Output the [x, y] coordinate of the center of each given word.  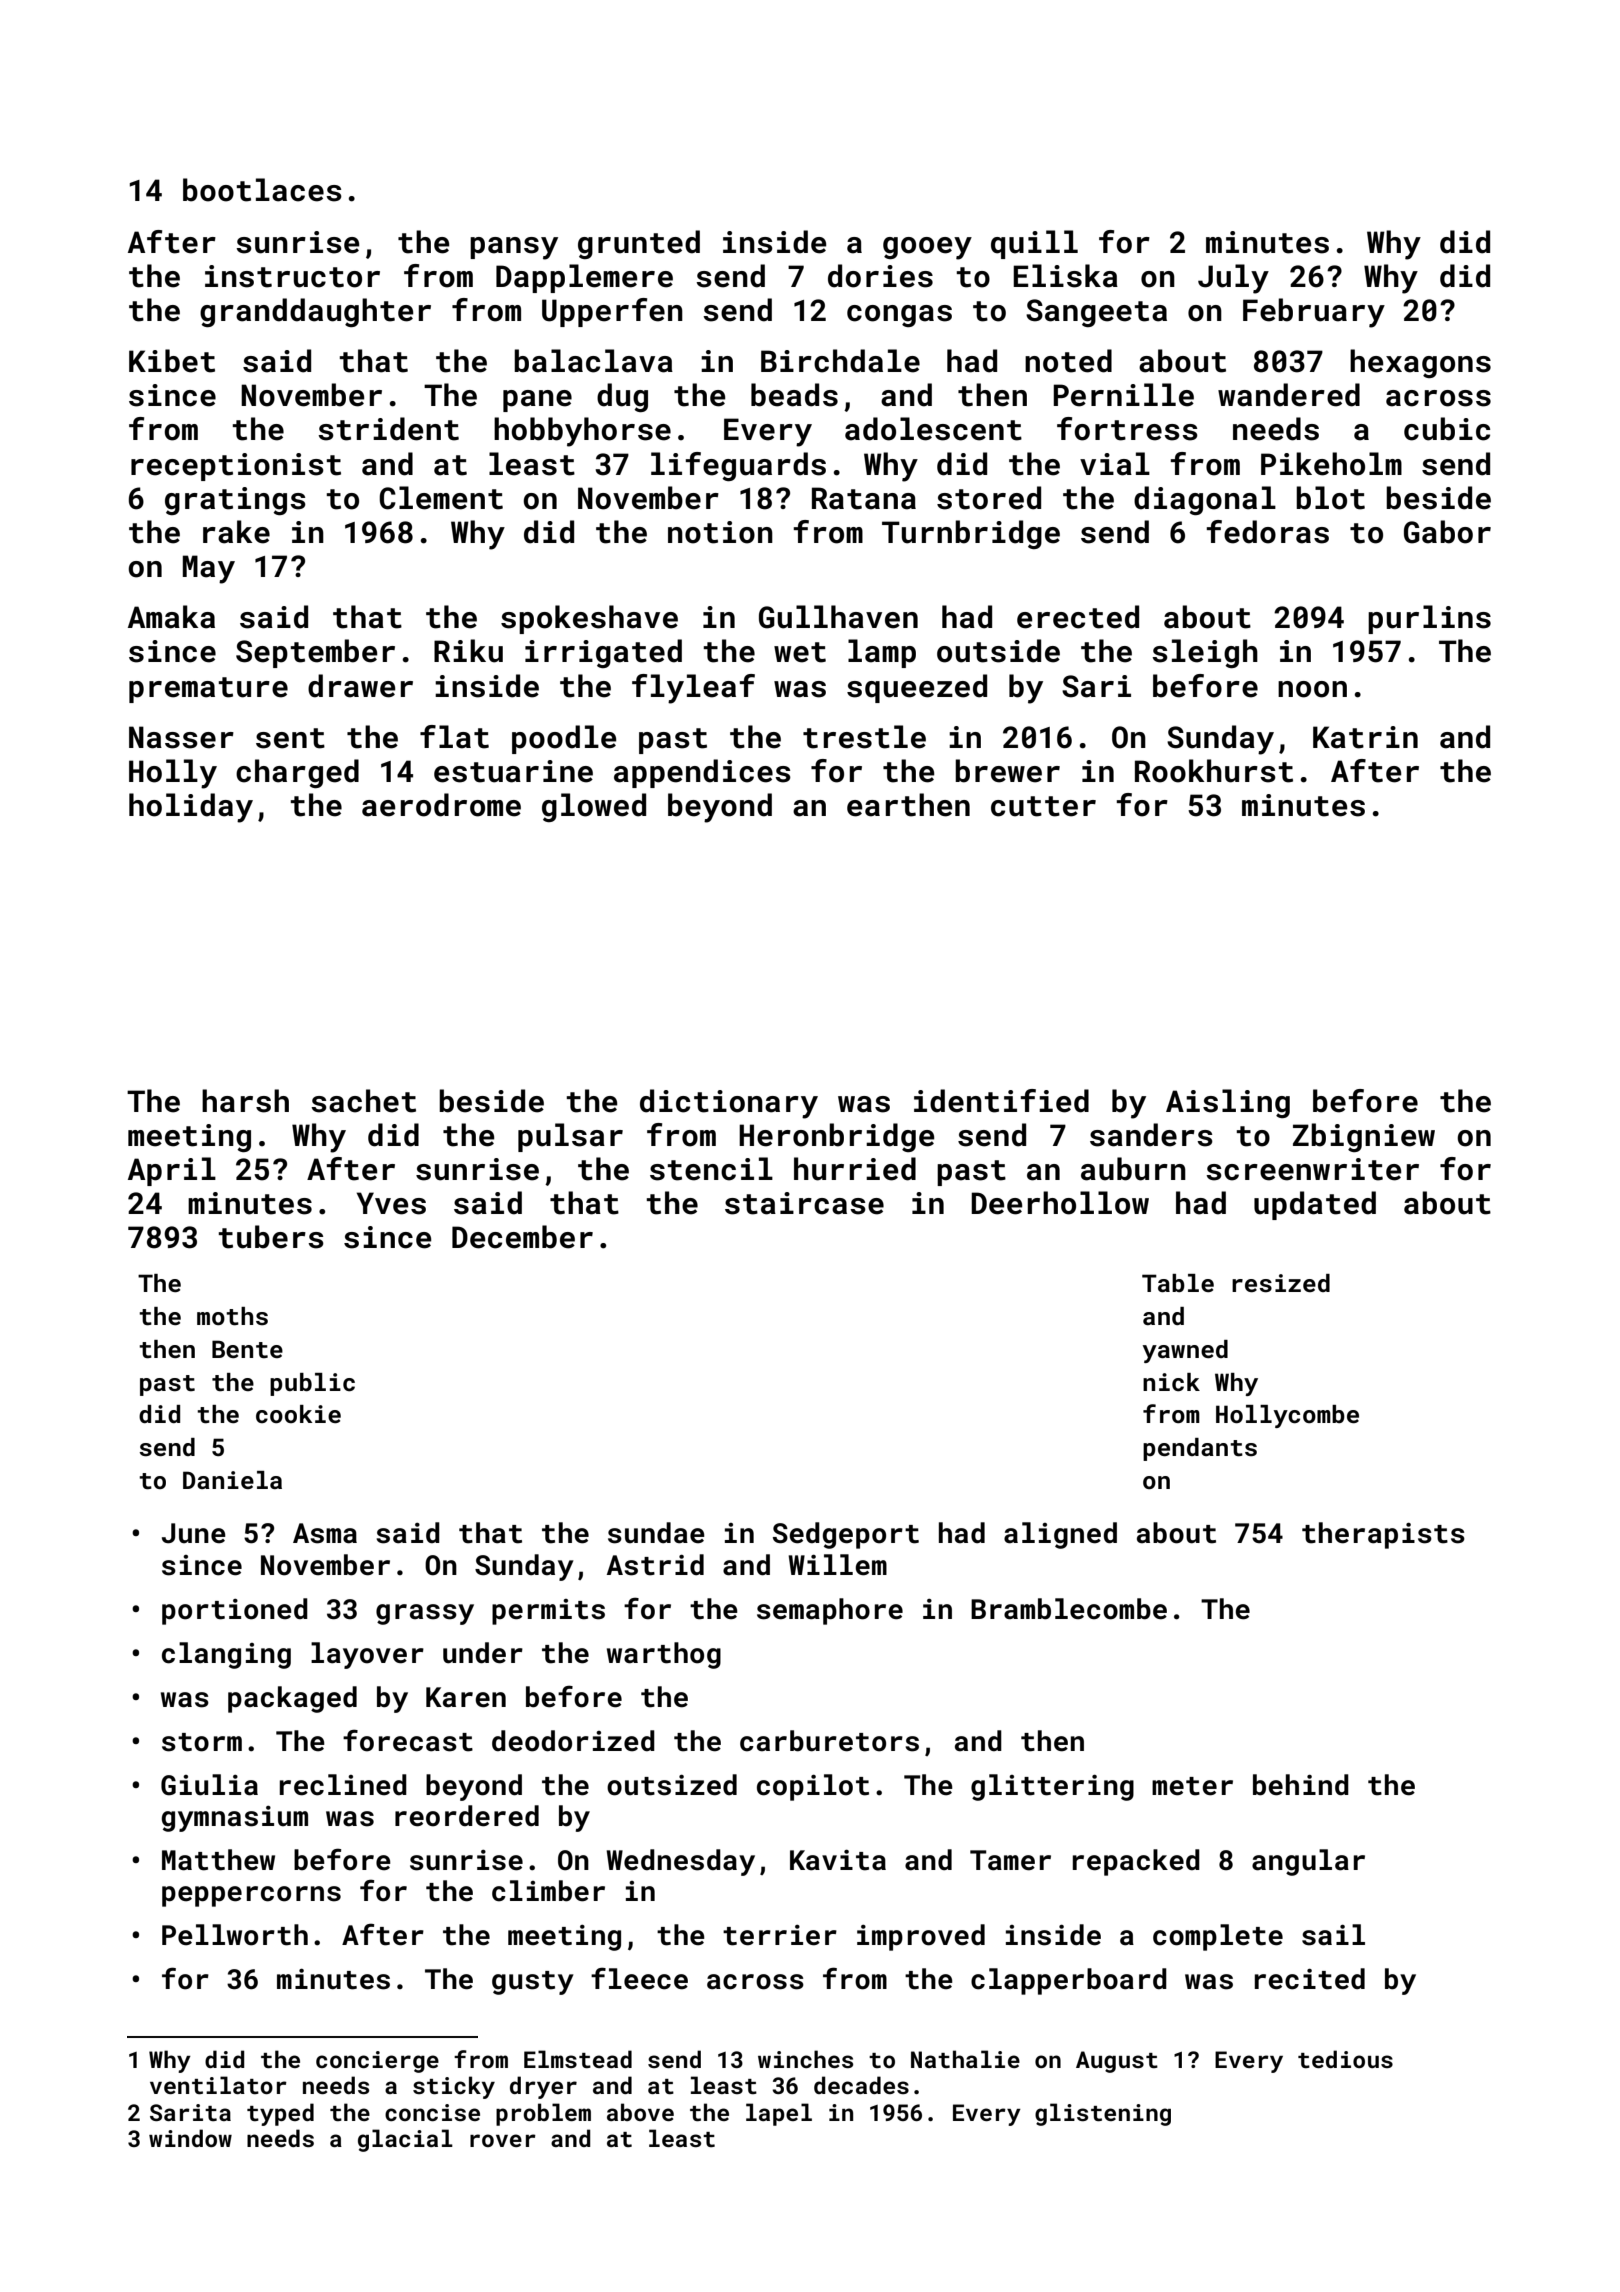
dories [880, 276]
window [190, 2138]
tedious [1345, 2059]
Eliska [1065, 276]
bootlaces [262, 190]
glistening [1103, 2114]
